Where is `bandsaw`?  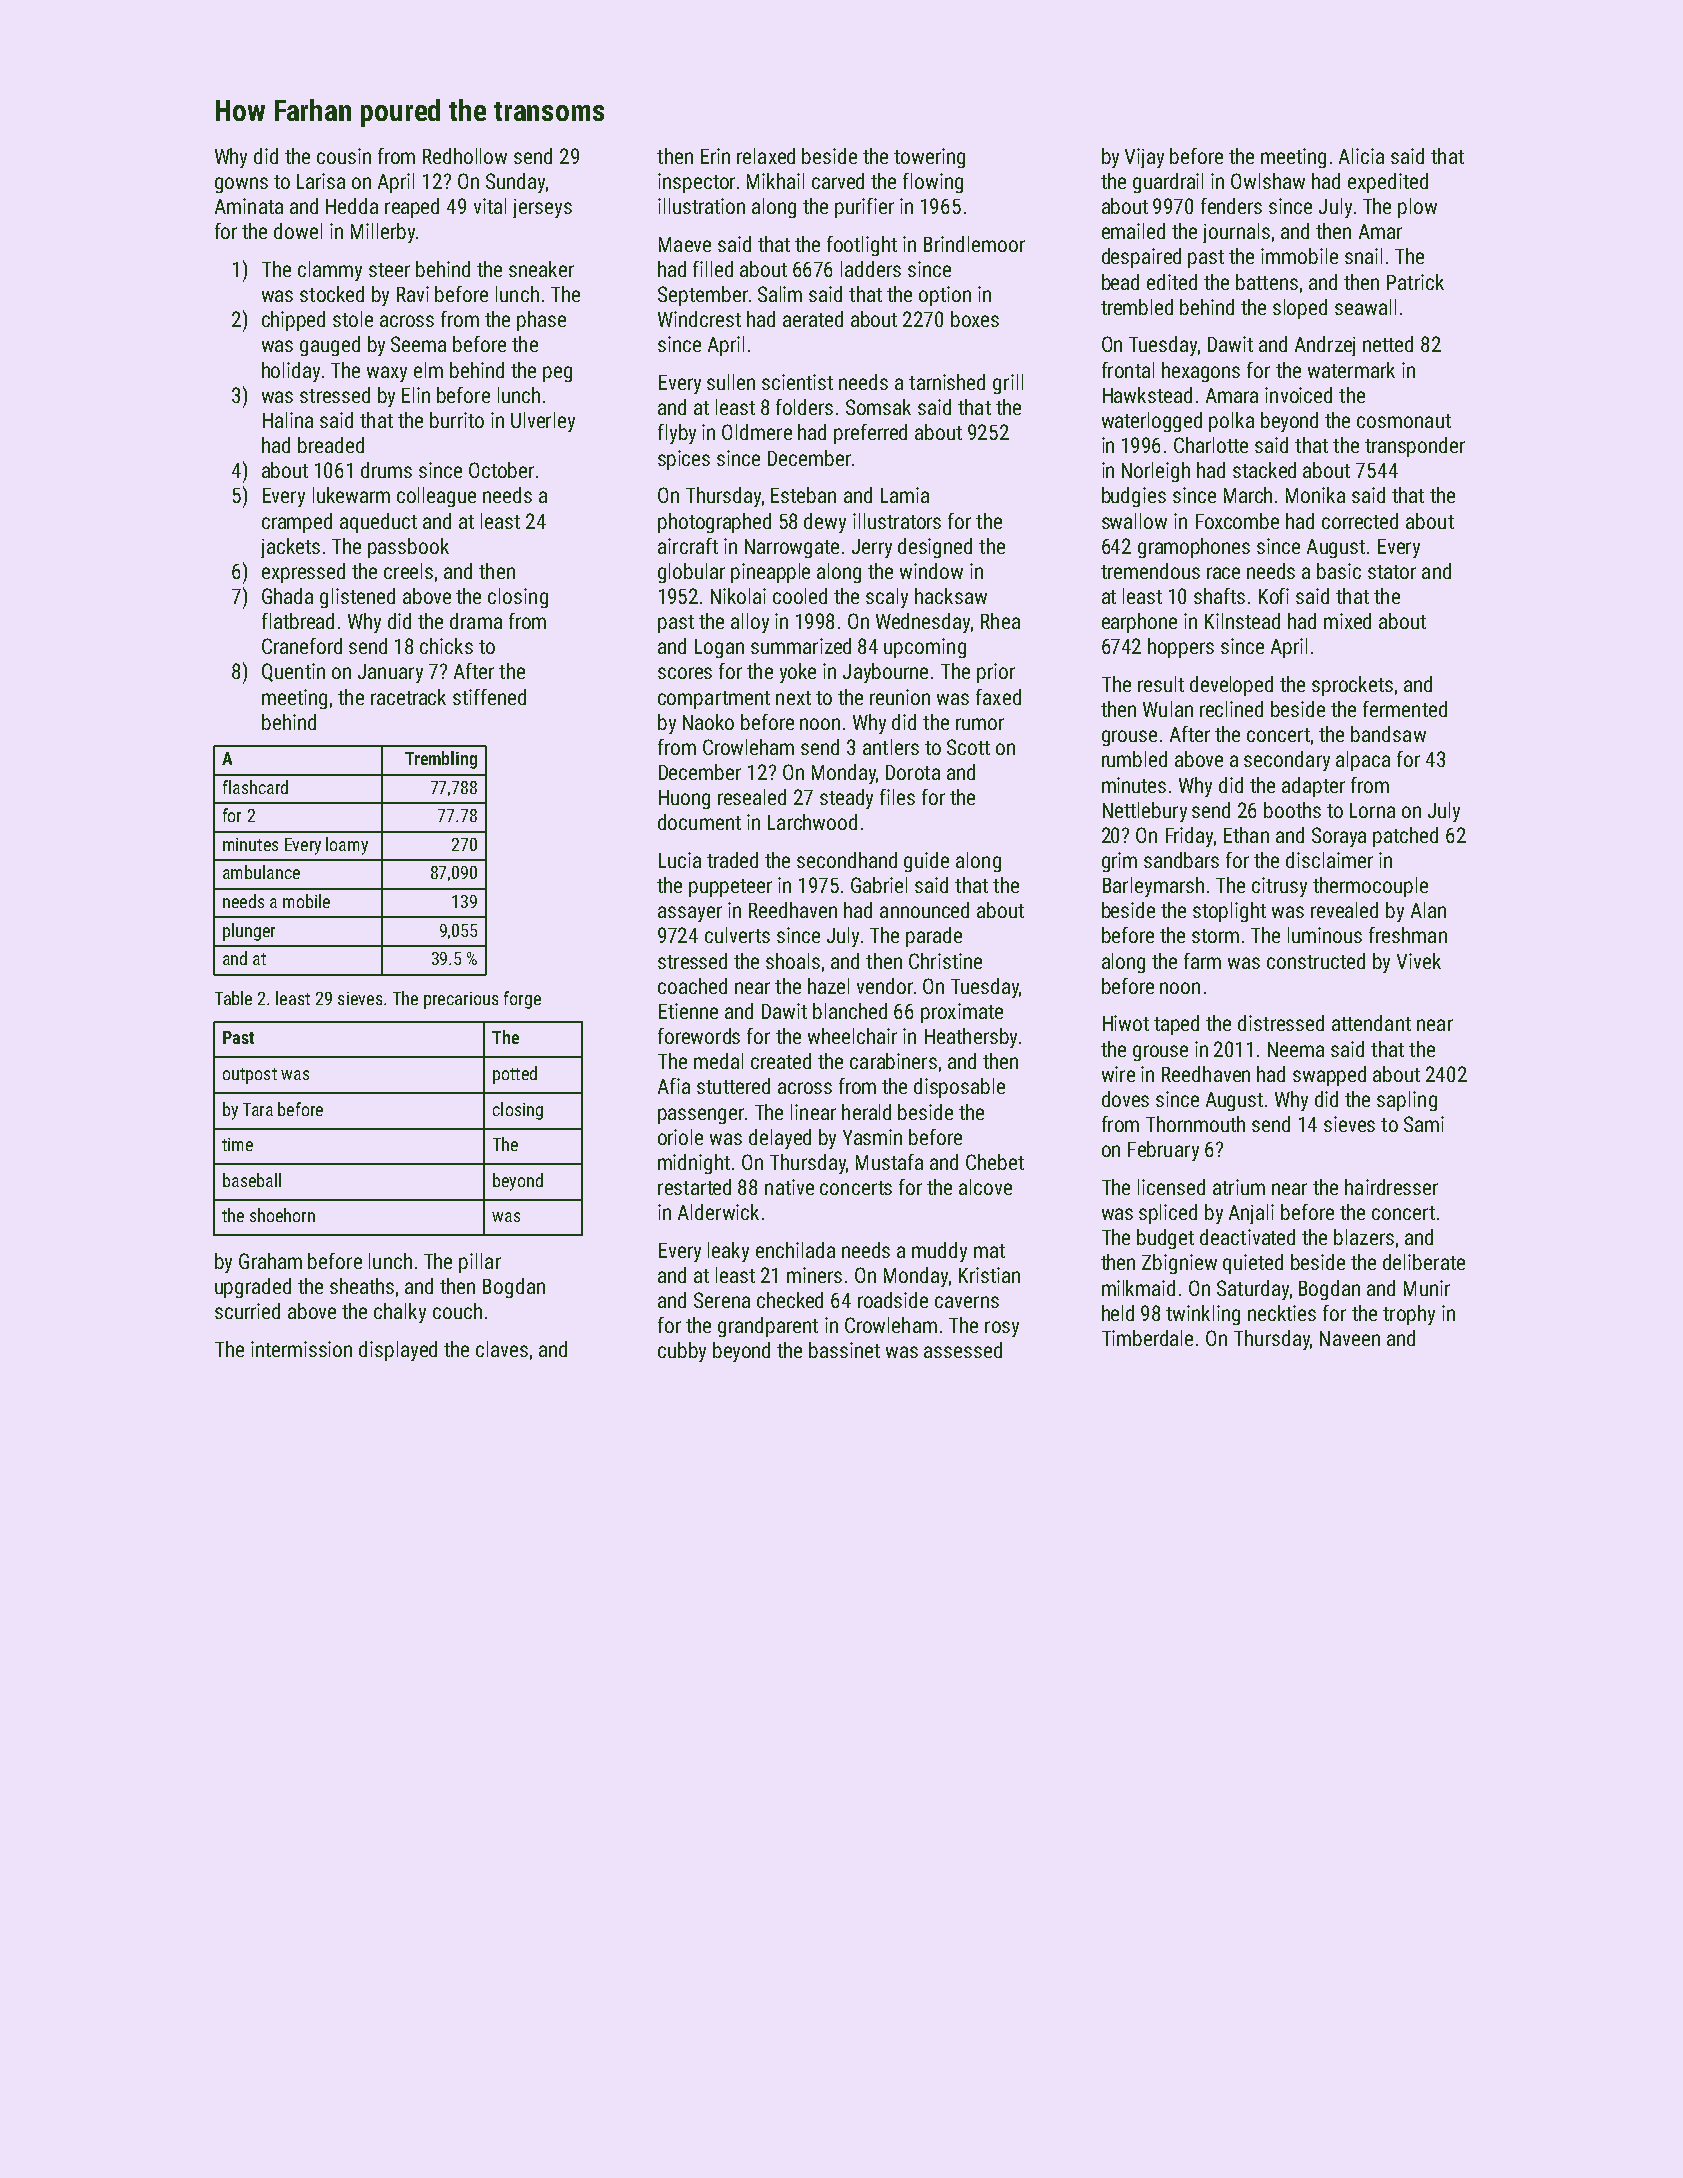 bandsaw is located at coordinates (1388, 734).
